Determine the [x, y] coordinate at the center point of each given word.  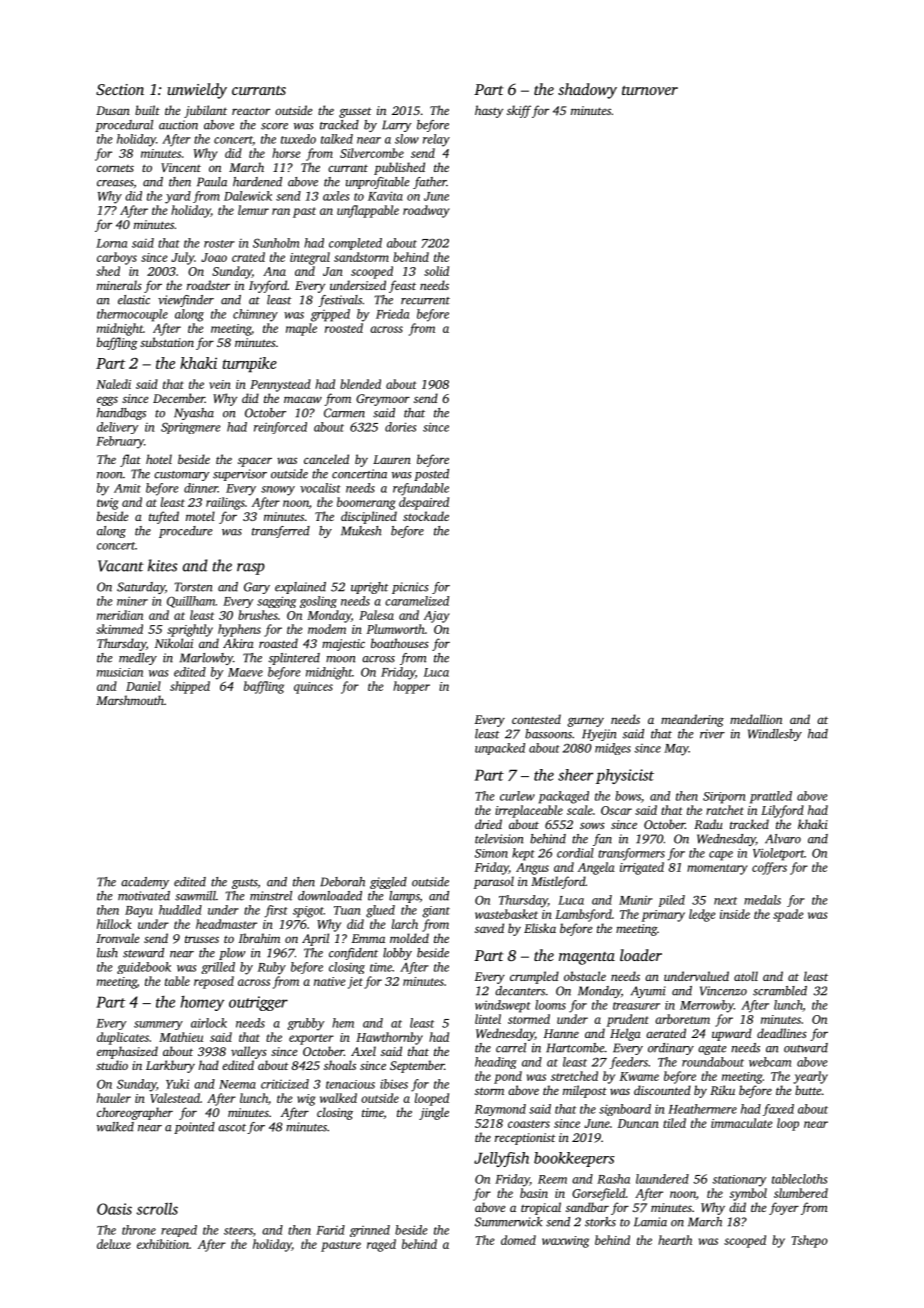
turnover [650, 90]
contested [536, 719]
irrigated [642, 868]
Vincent [181, 167]
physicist [625, 776]
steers [238, 1231]
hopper [411, 687]
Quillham [191, 602]
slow [407, 139]
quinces [313, 688]
